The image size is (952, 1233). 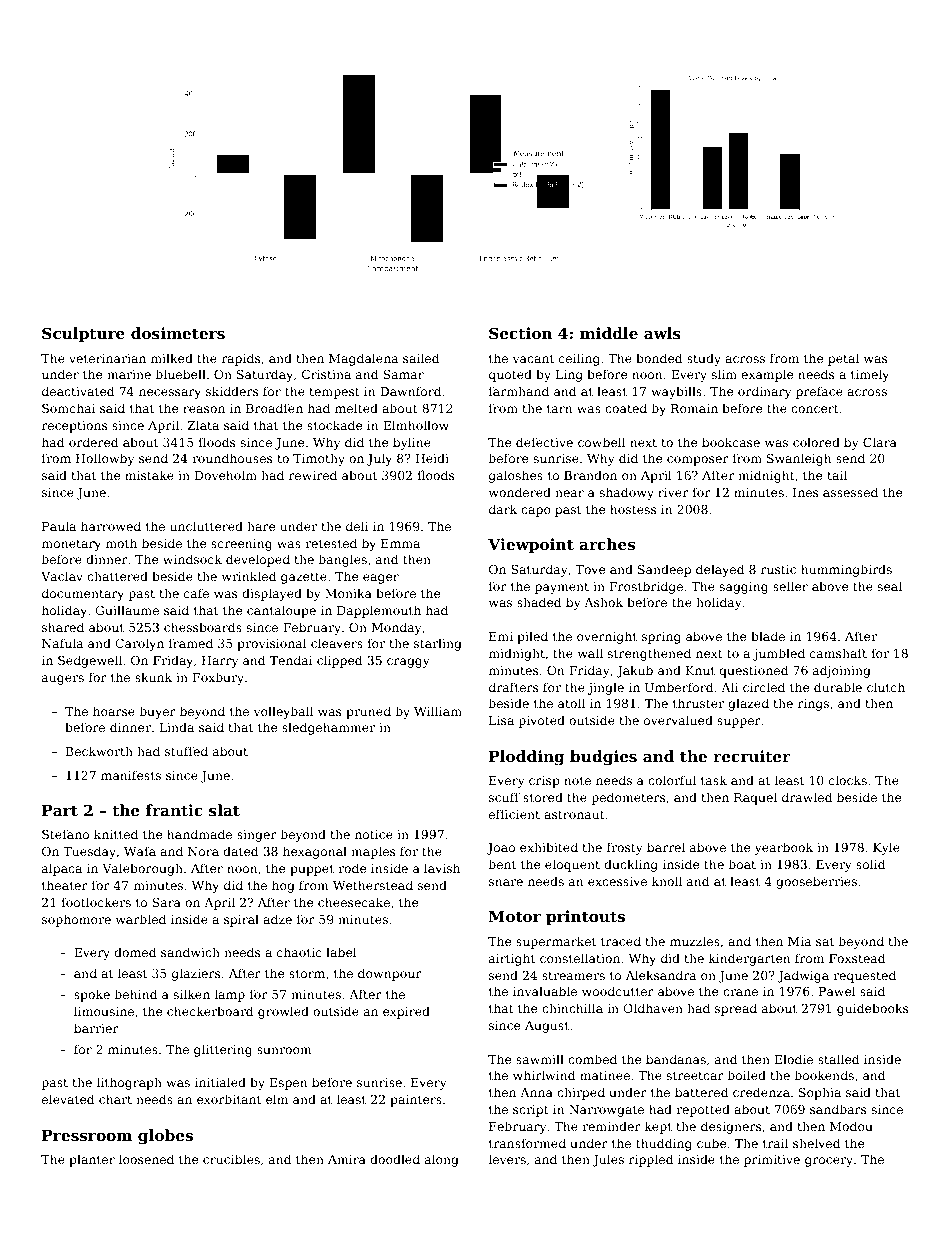 What do you see at coordinates (347, 1159) in the screenshot?
I see `Amira` at bounding box center [347, 1159].
